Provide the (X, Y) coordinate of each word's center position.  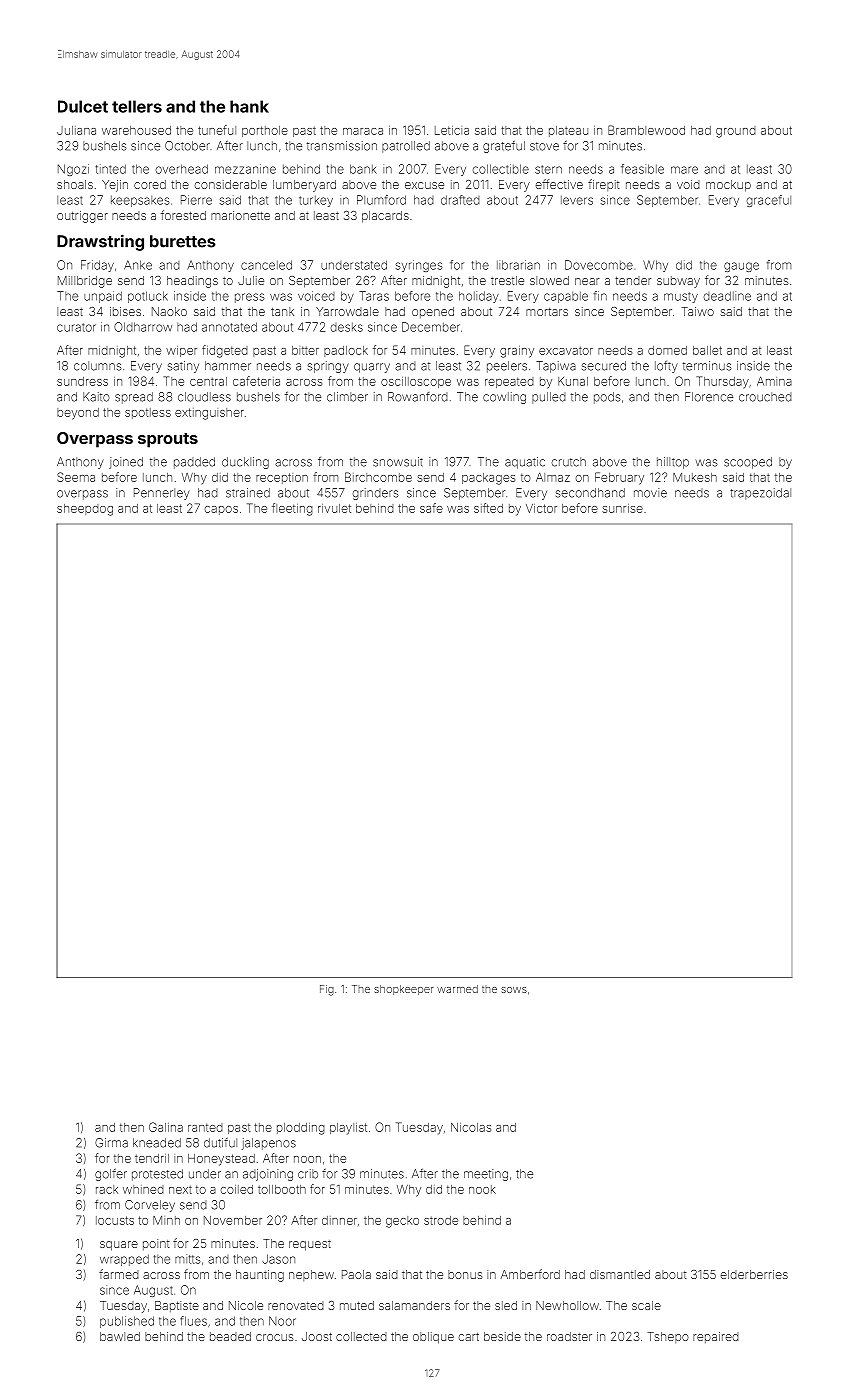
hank (249, 106)
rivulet (334, 508)
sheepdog (85, 510)
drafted (460, 200)
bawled (120, 1336)
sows (514, 990)
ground (736, 132)
